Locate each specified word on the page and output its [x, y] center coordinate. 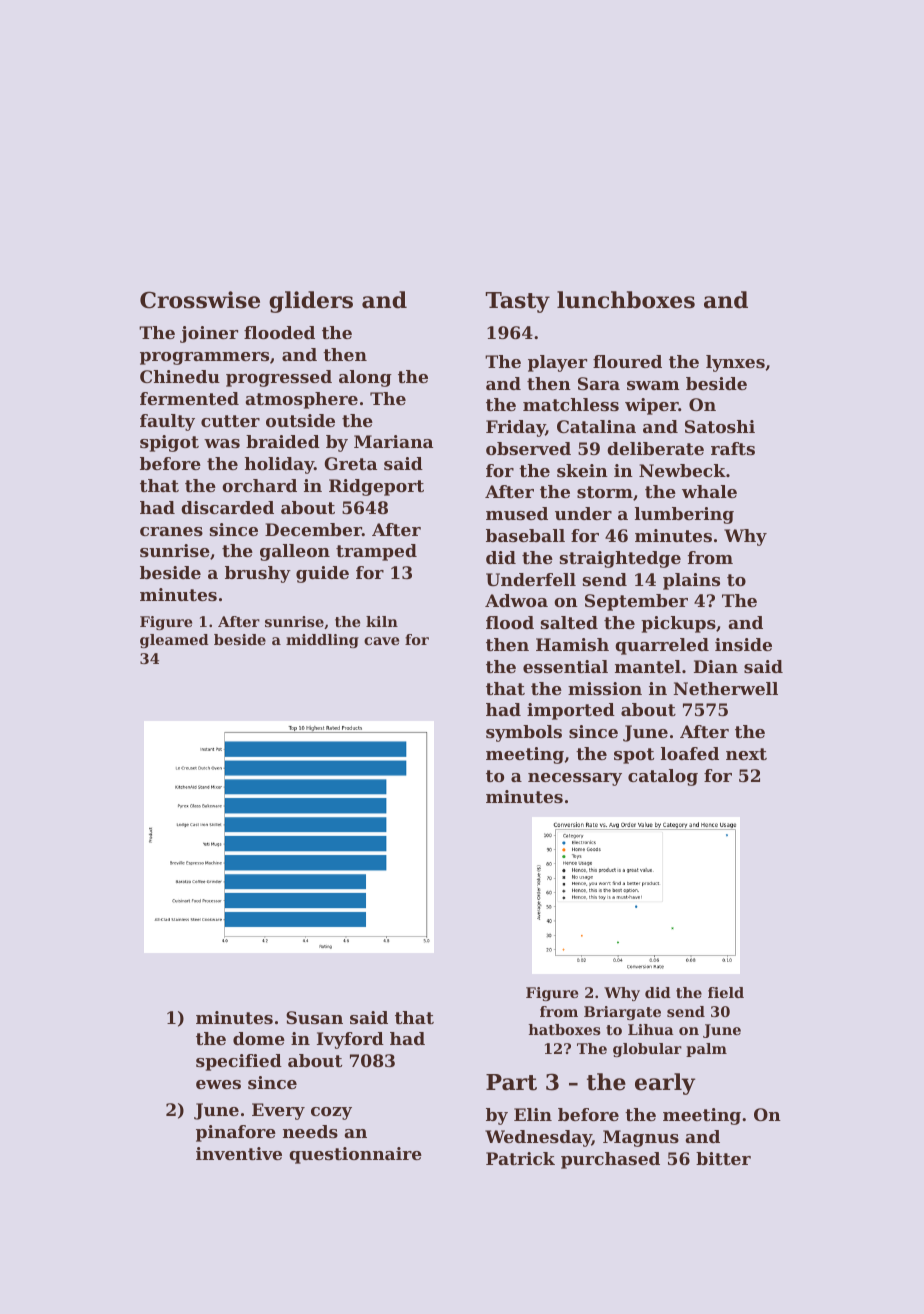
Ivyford [350, 1040]
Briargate [622, 1013]
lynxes [735, 363]
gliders [311, 302]
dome [259, 1038]
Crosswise [200, 300]
